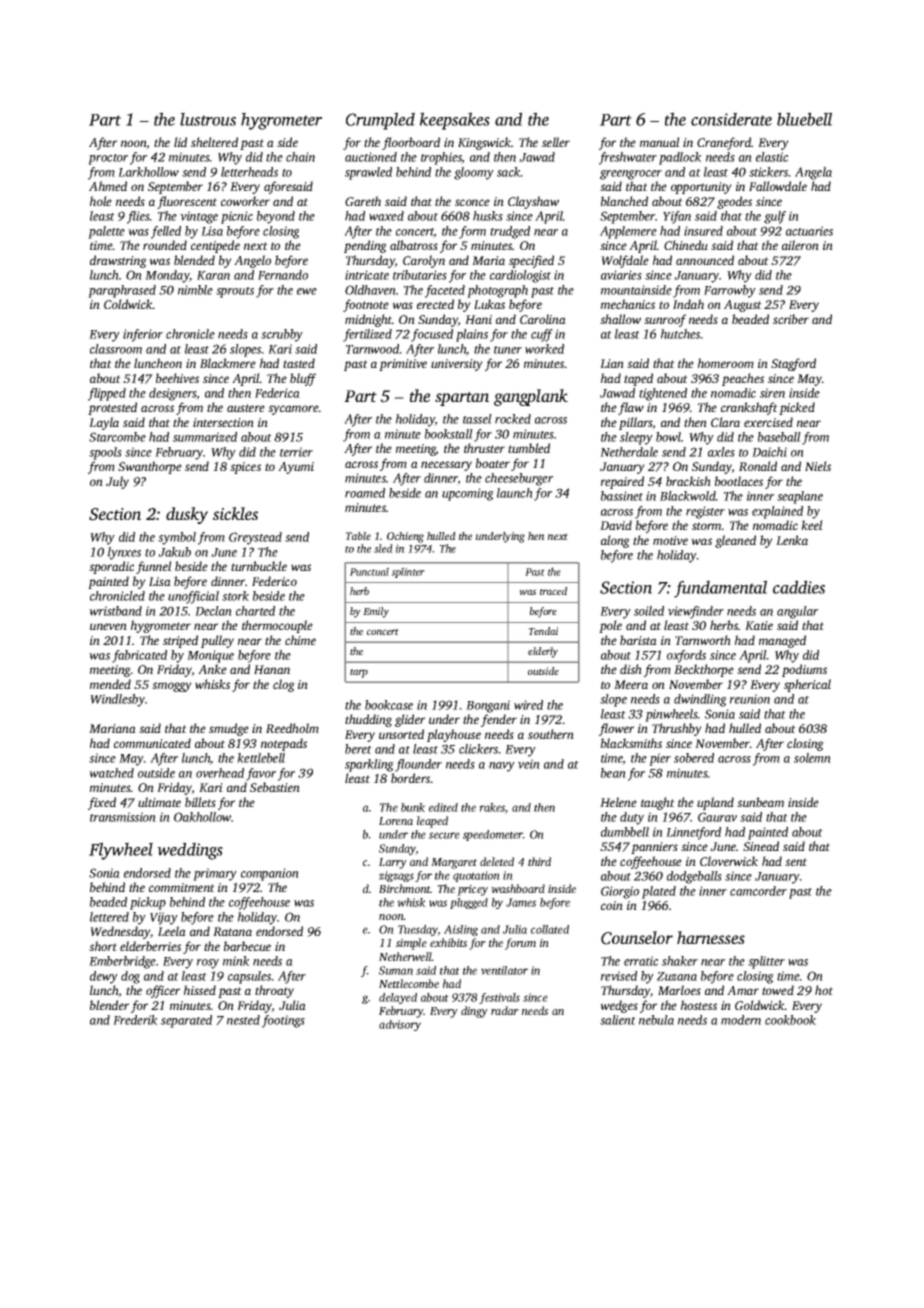  What do you see at coordinates (150, 467) in the document?
I see `Swanthorpe` at bounding box center [150, 467].
